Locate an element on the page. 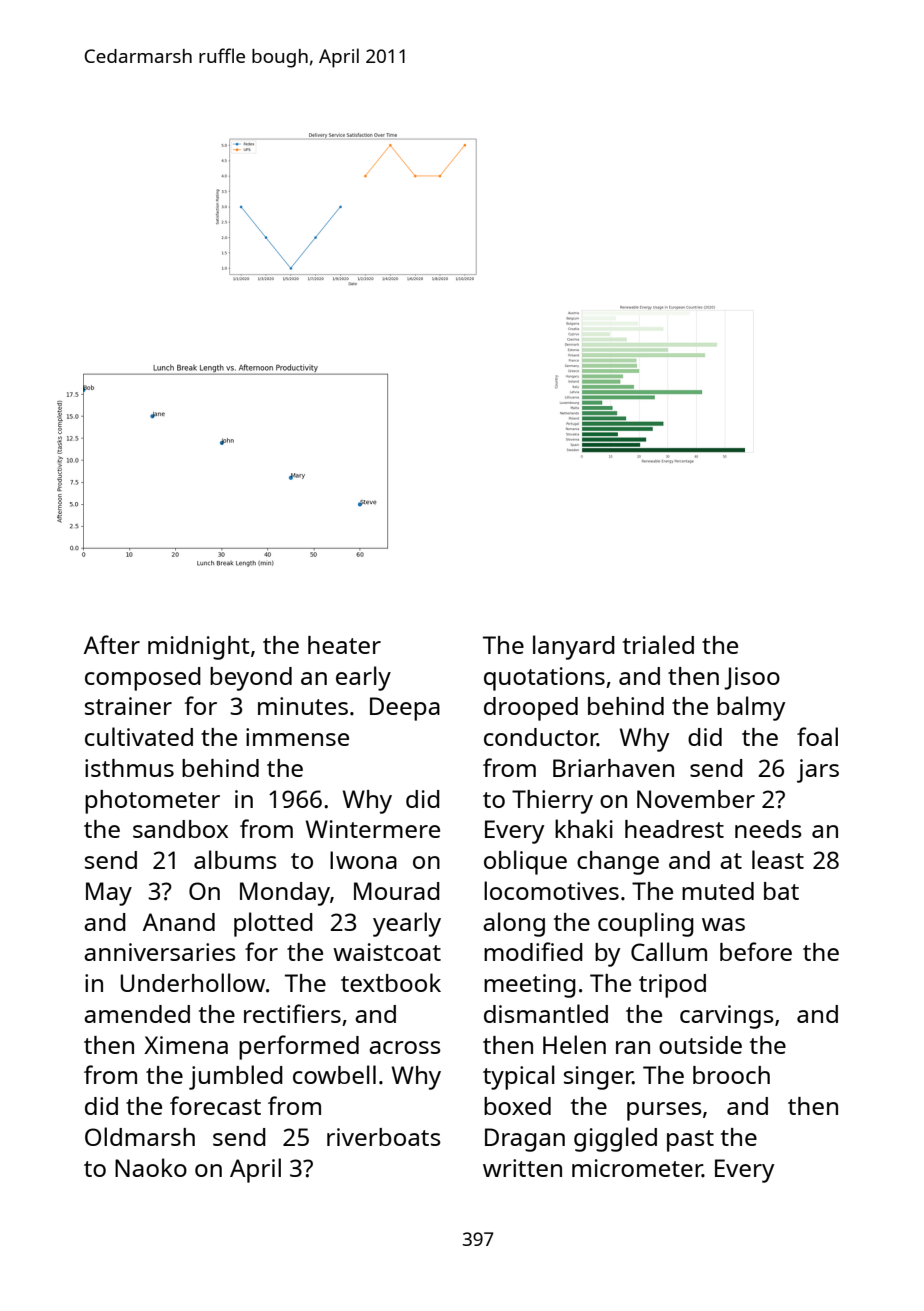  Briarhaven is located at coordinates (613, 768).
